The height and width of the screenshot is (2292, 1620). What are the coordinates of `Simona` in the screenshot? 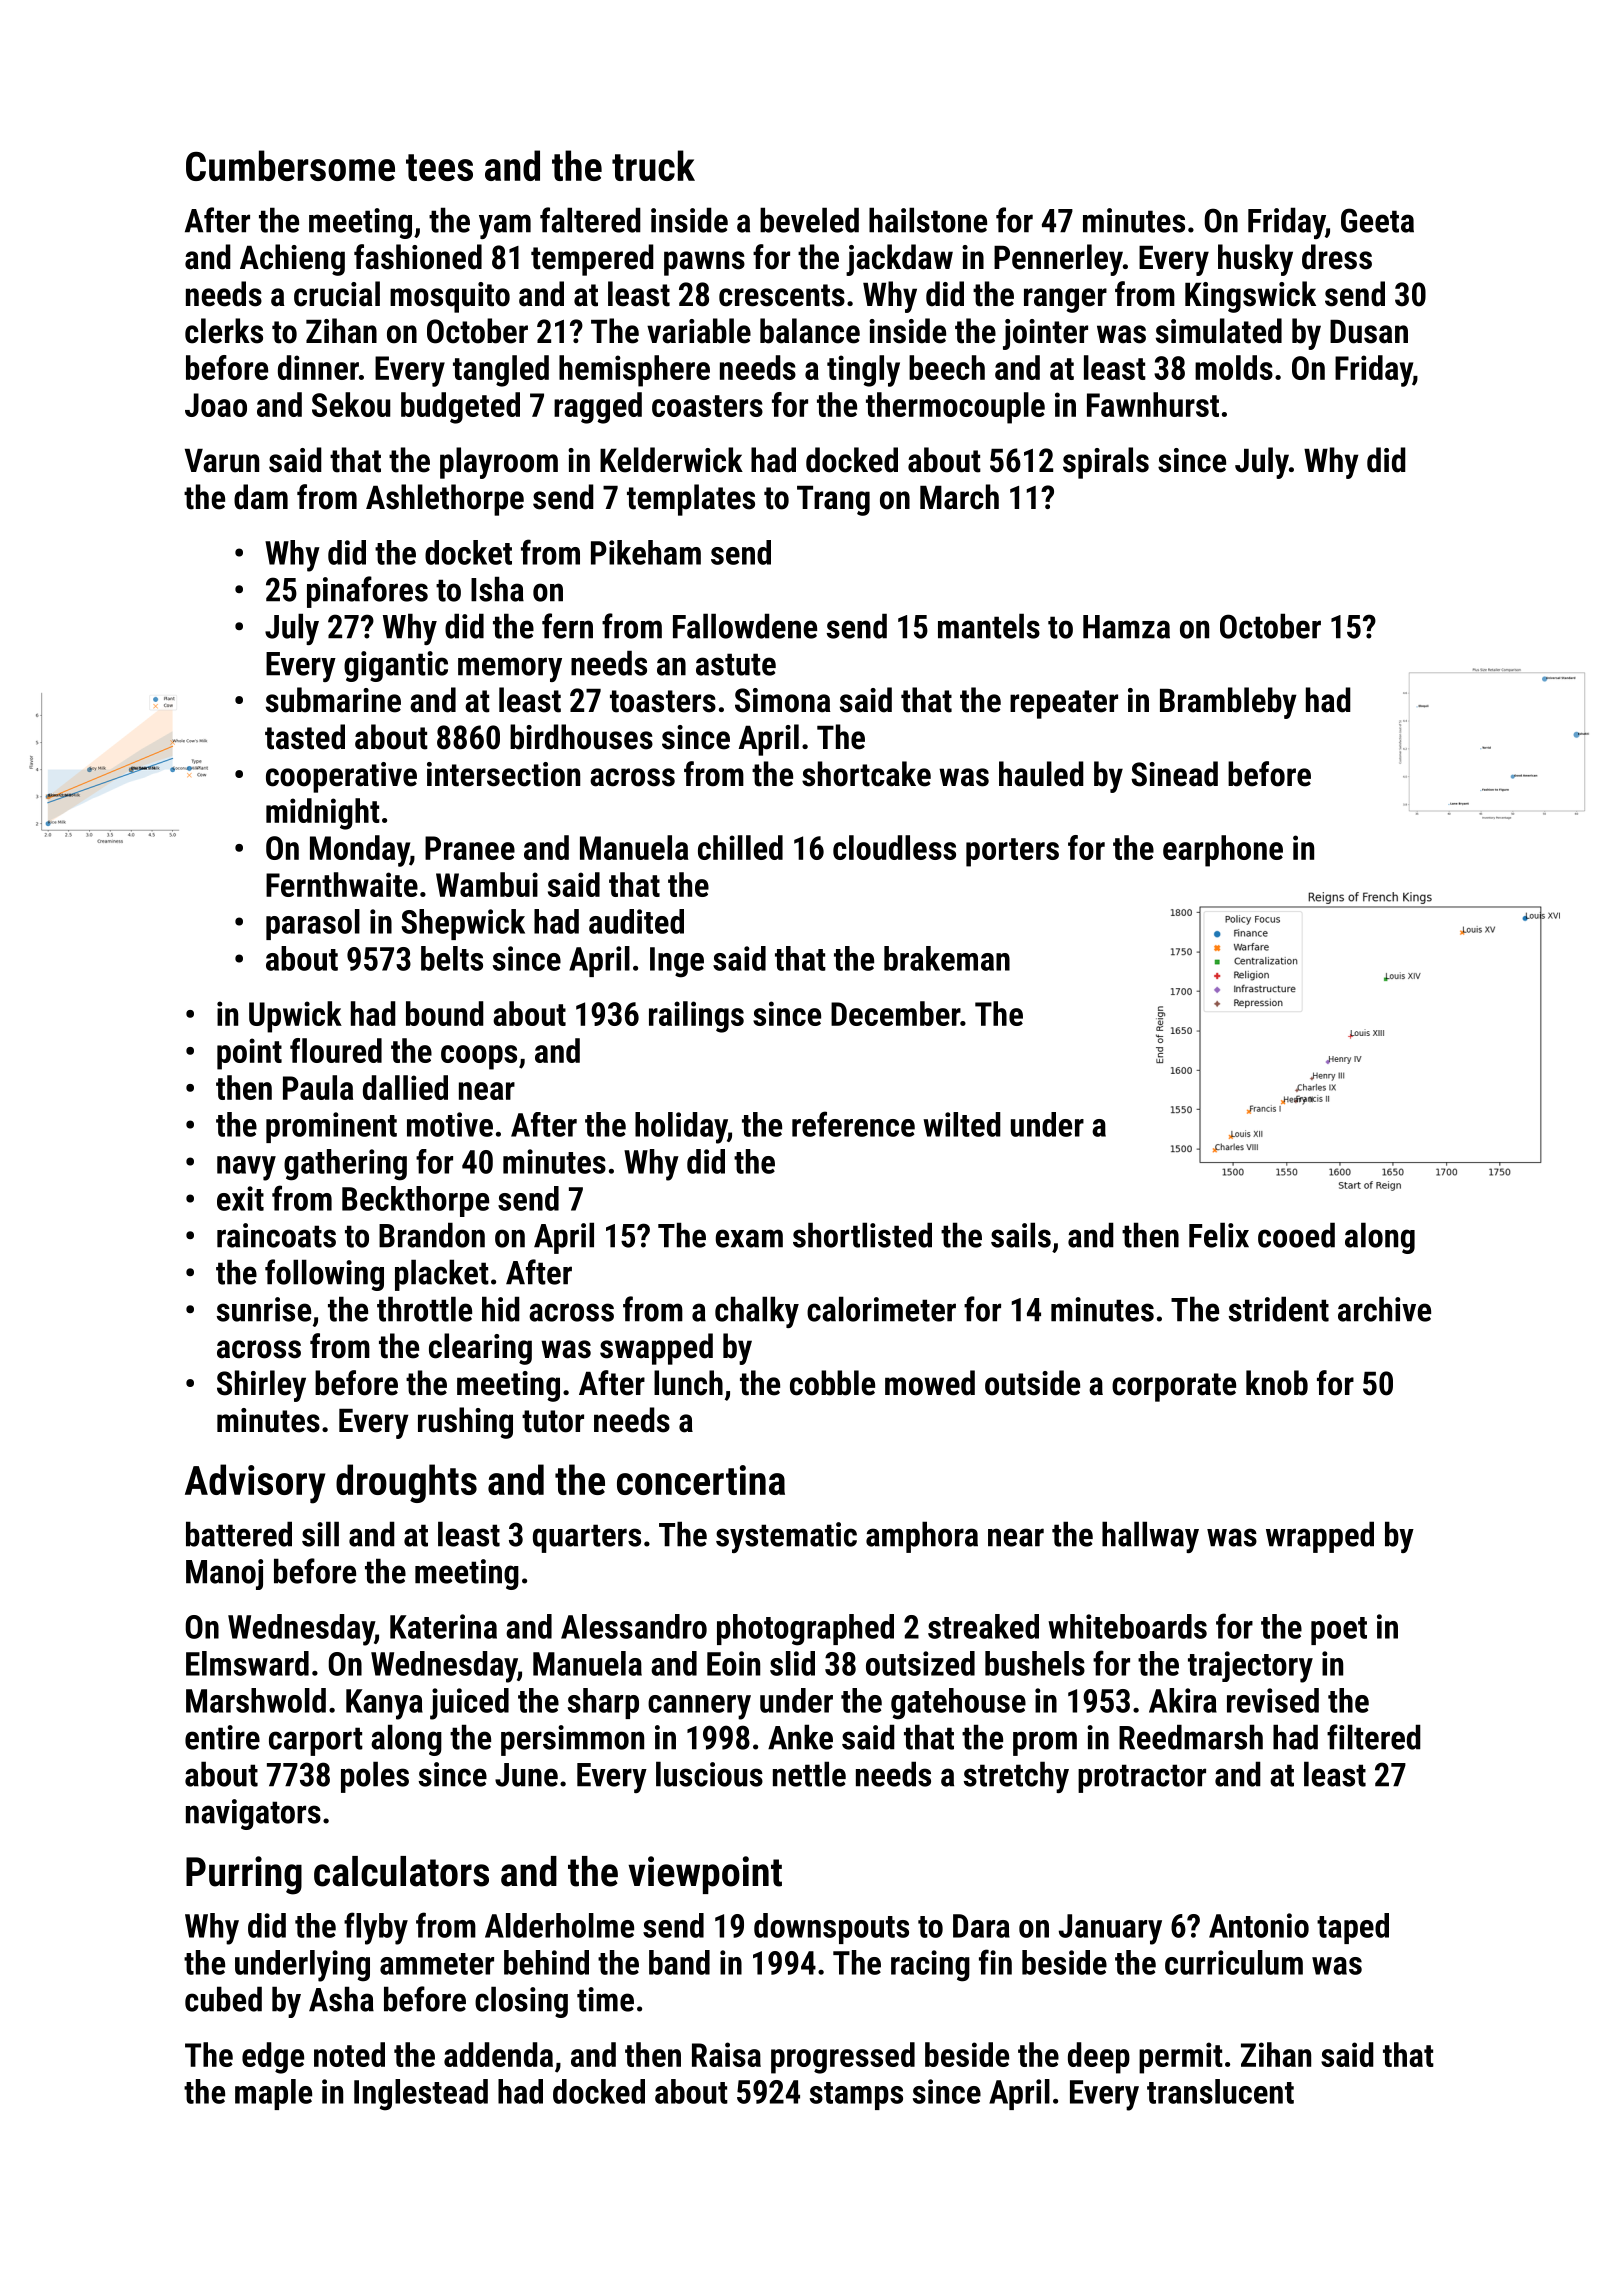 It's located at (783, 700).
